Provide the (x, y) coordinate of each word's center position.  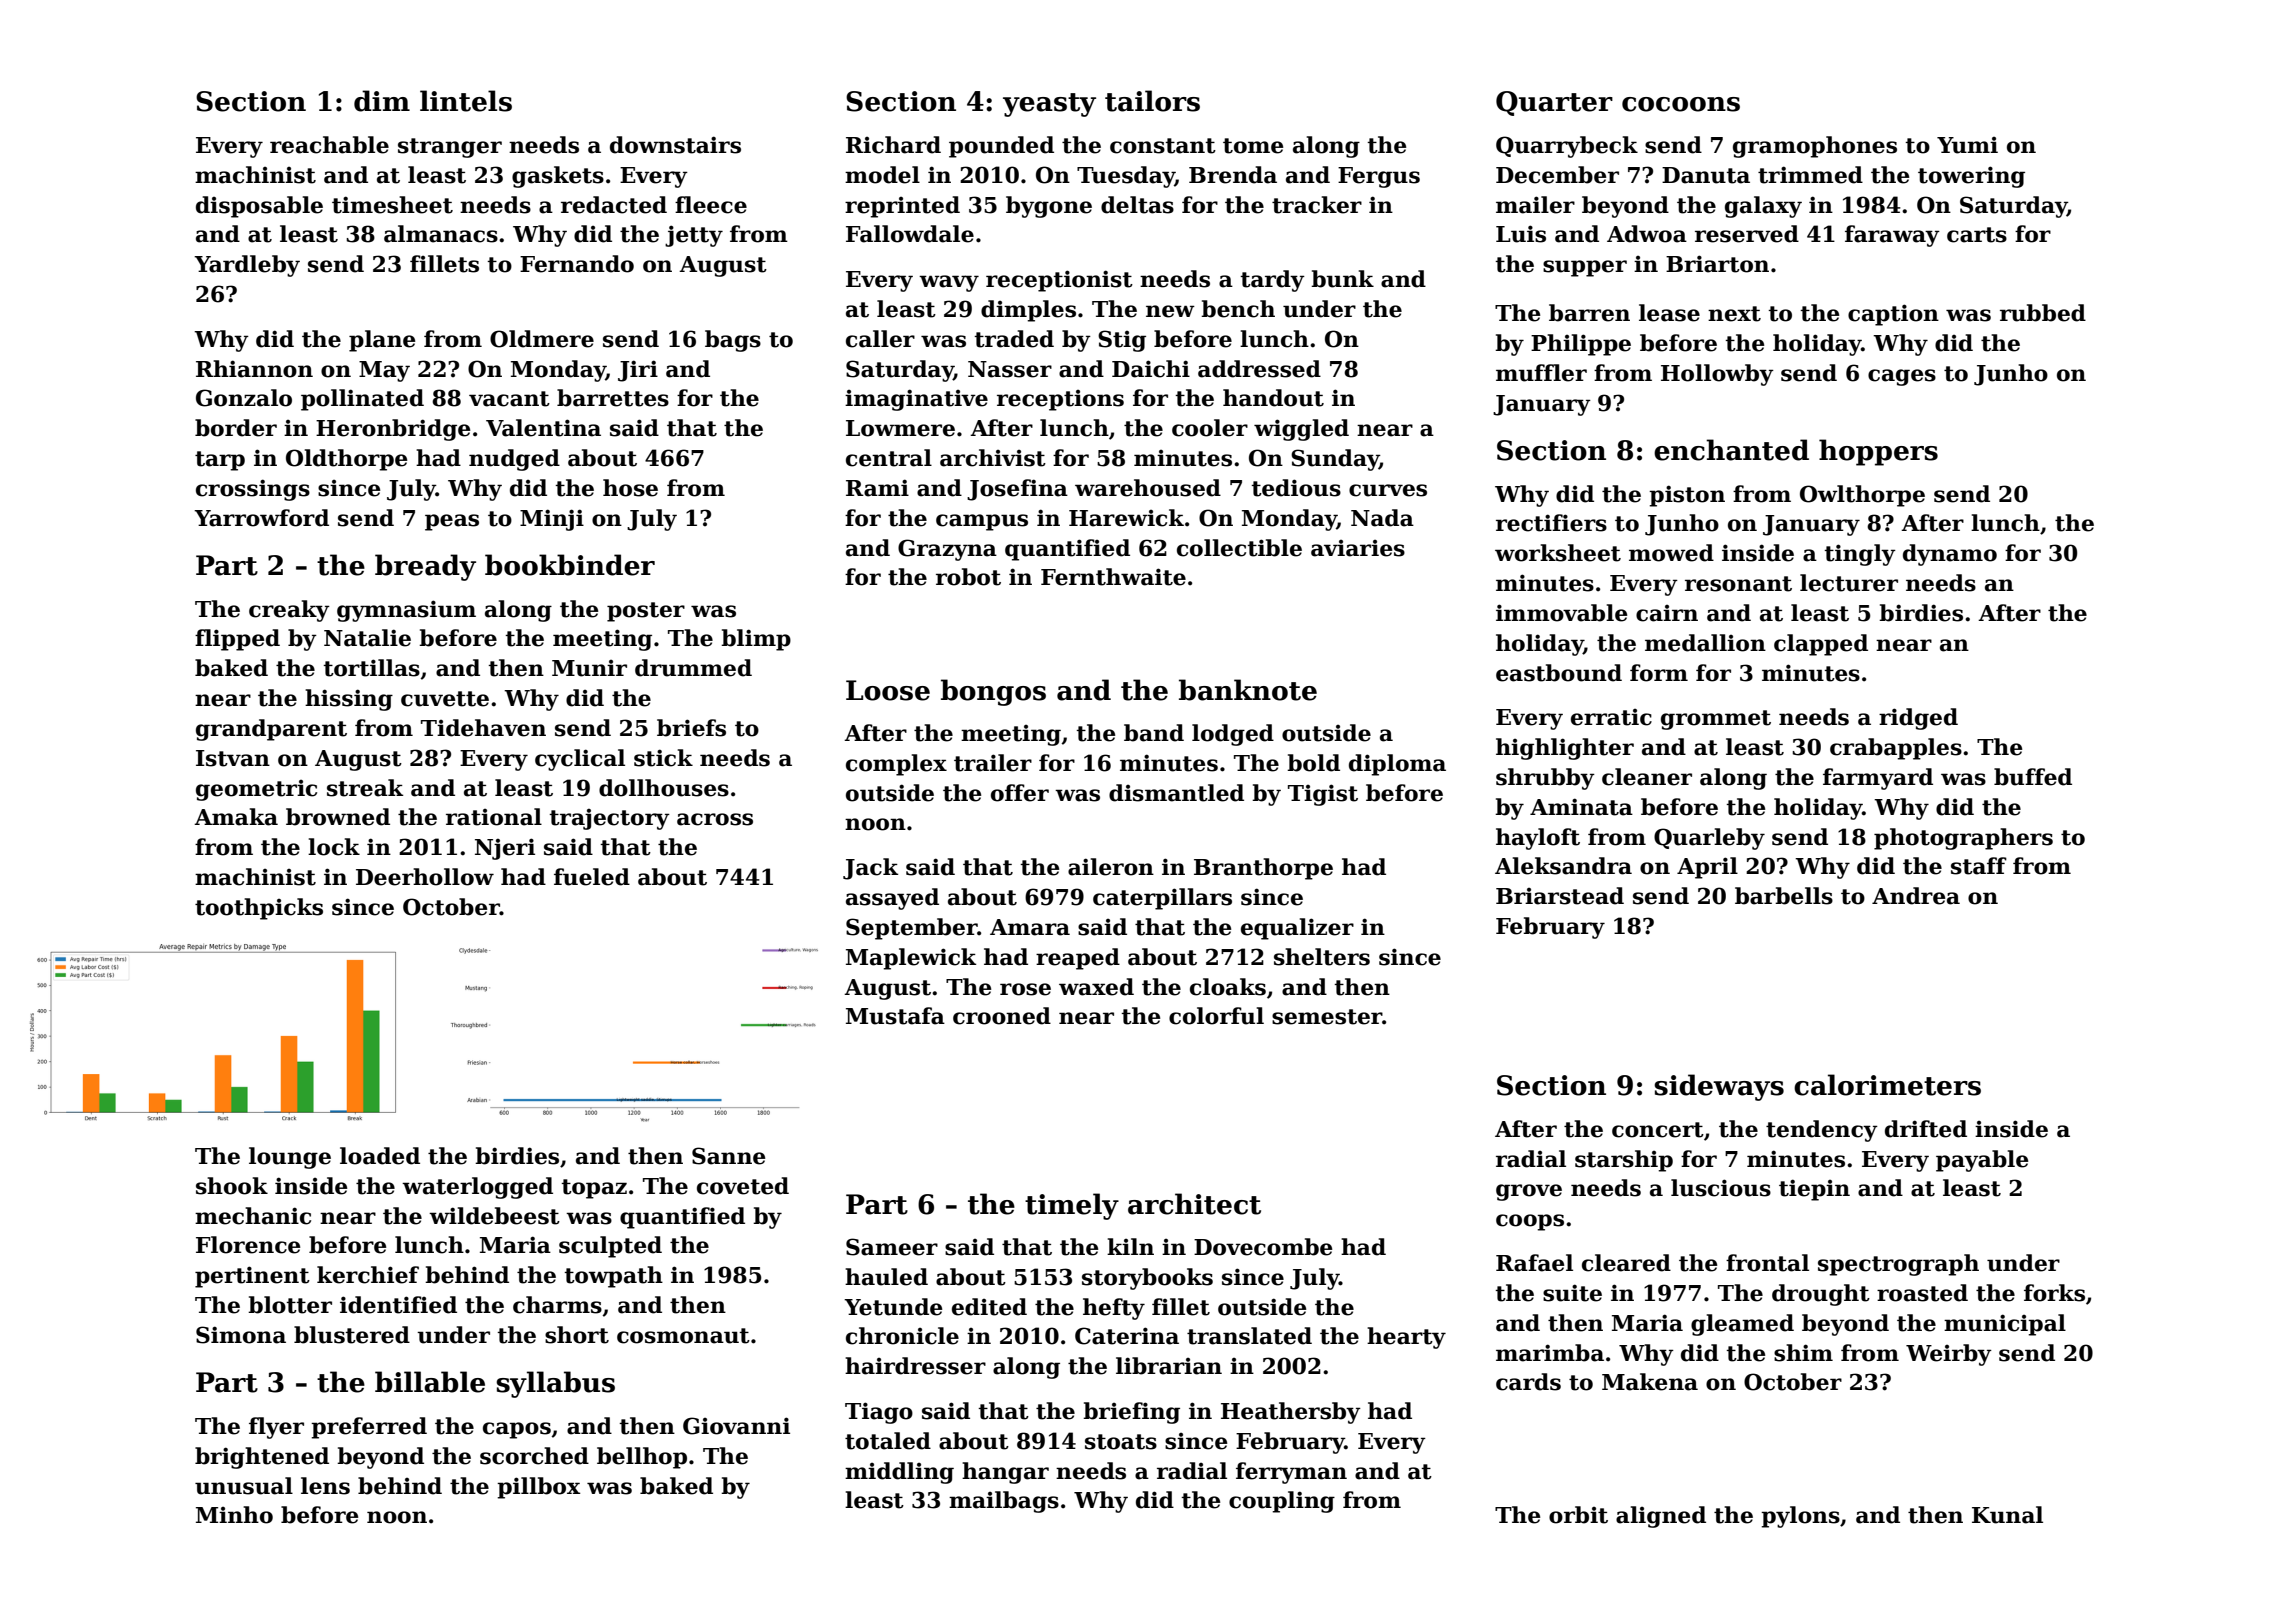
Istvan (233, 758)
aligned (1661, 1517)
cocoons (1681, 104)
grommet (1716, 720)
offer (1020, 793)
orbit (1578, 1515)
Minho (234, 1515)
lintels (466, 101)
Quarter (1554, 103)
